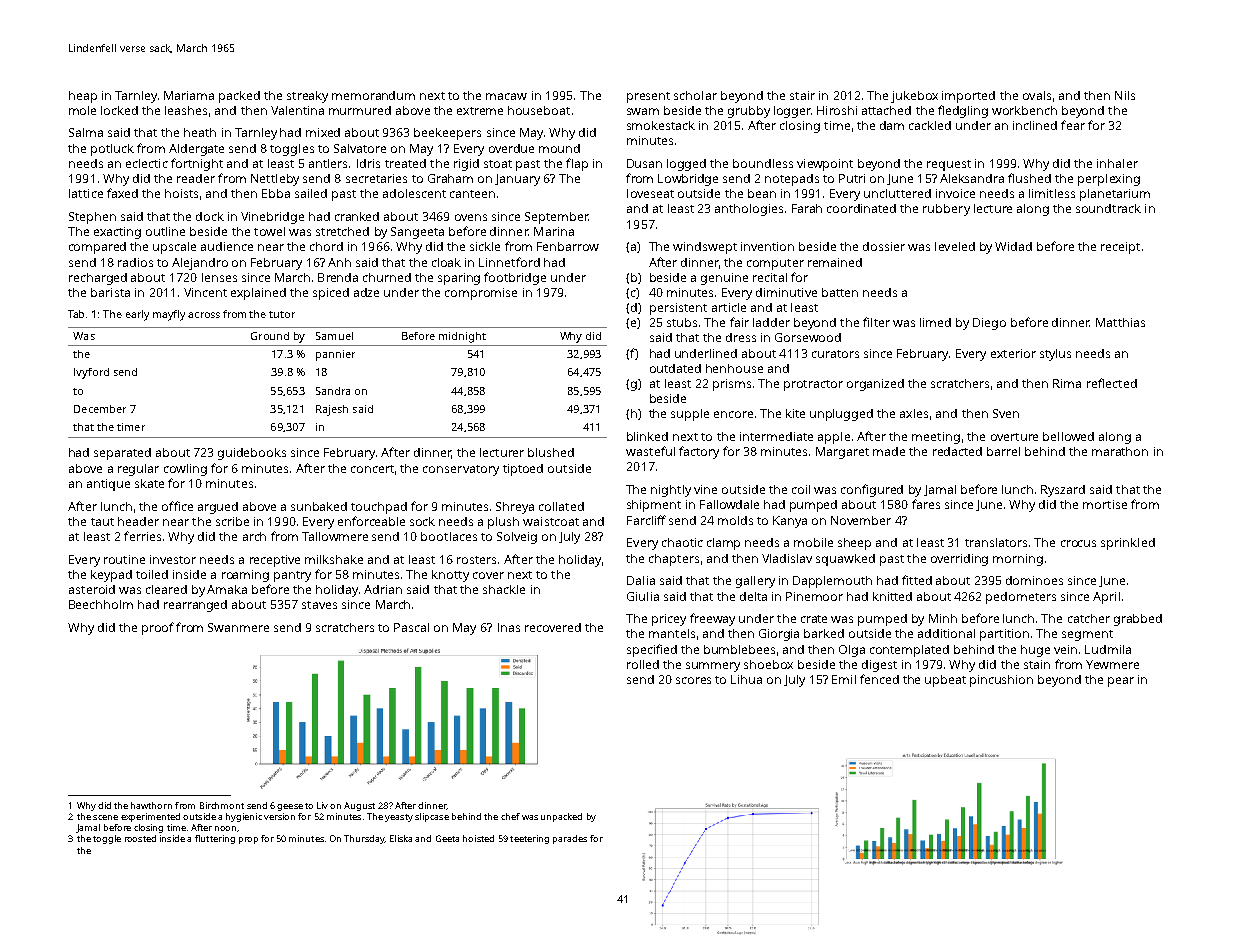 The height and width of the screenshot is (952, 1233). Describe the element at coordinates (693, 680) in the screenshot. I see `scores` at that location.
